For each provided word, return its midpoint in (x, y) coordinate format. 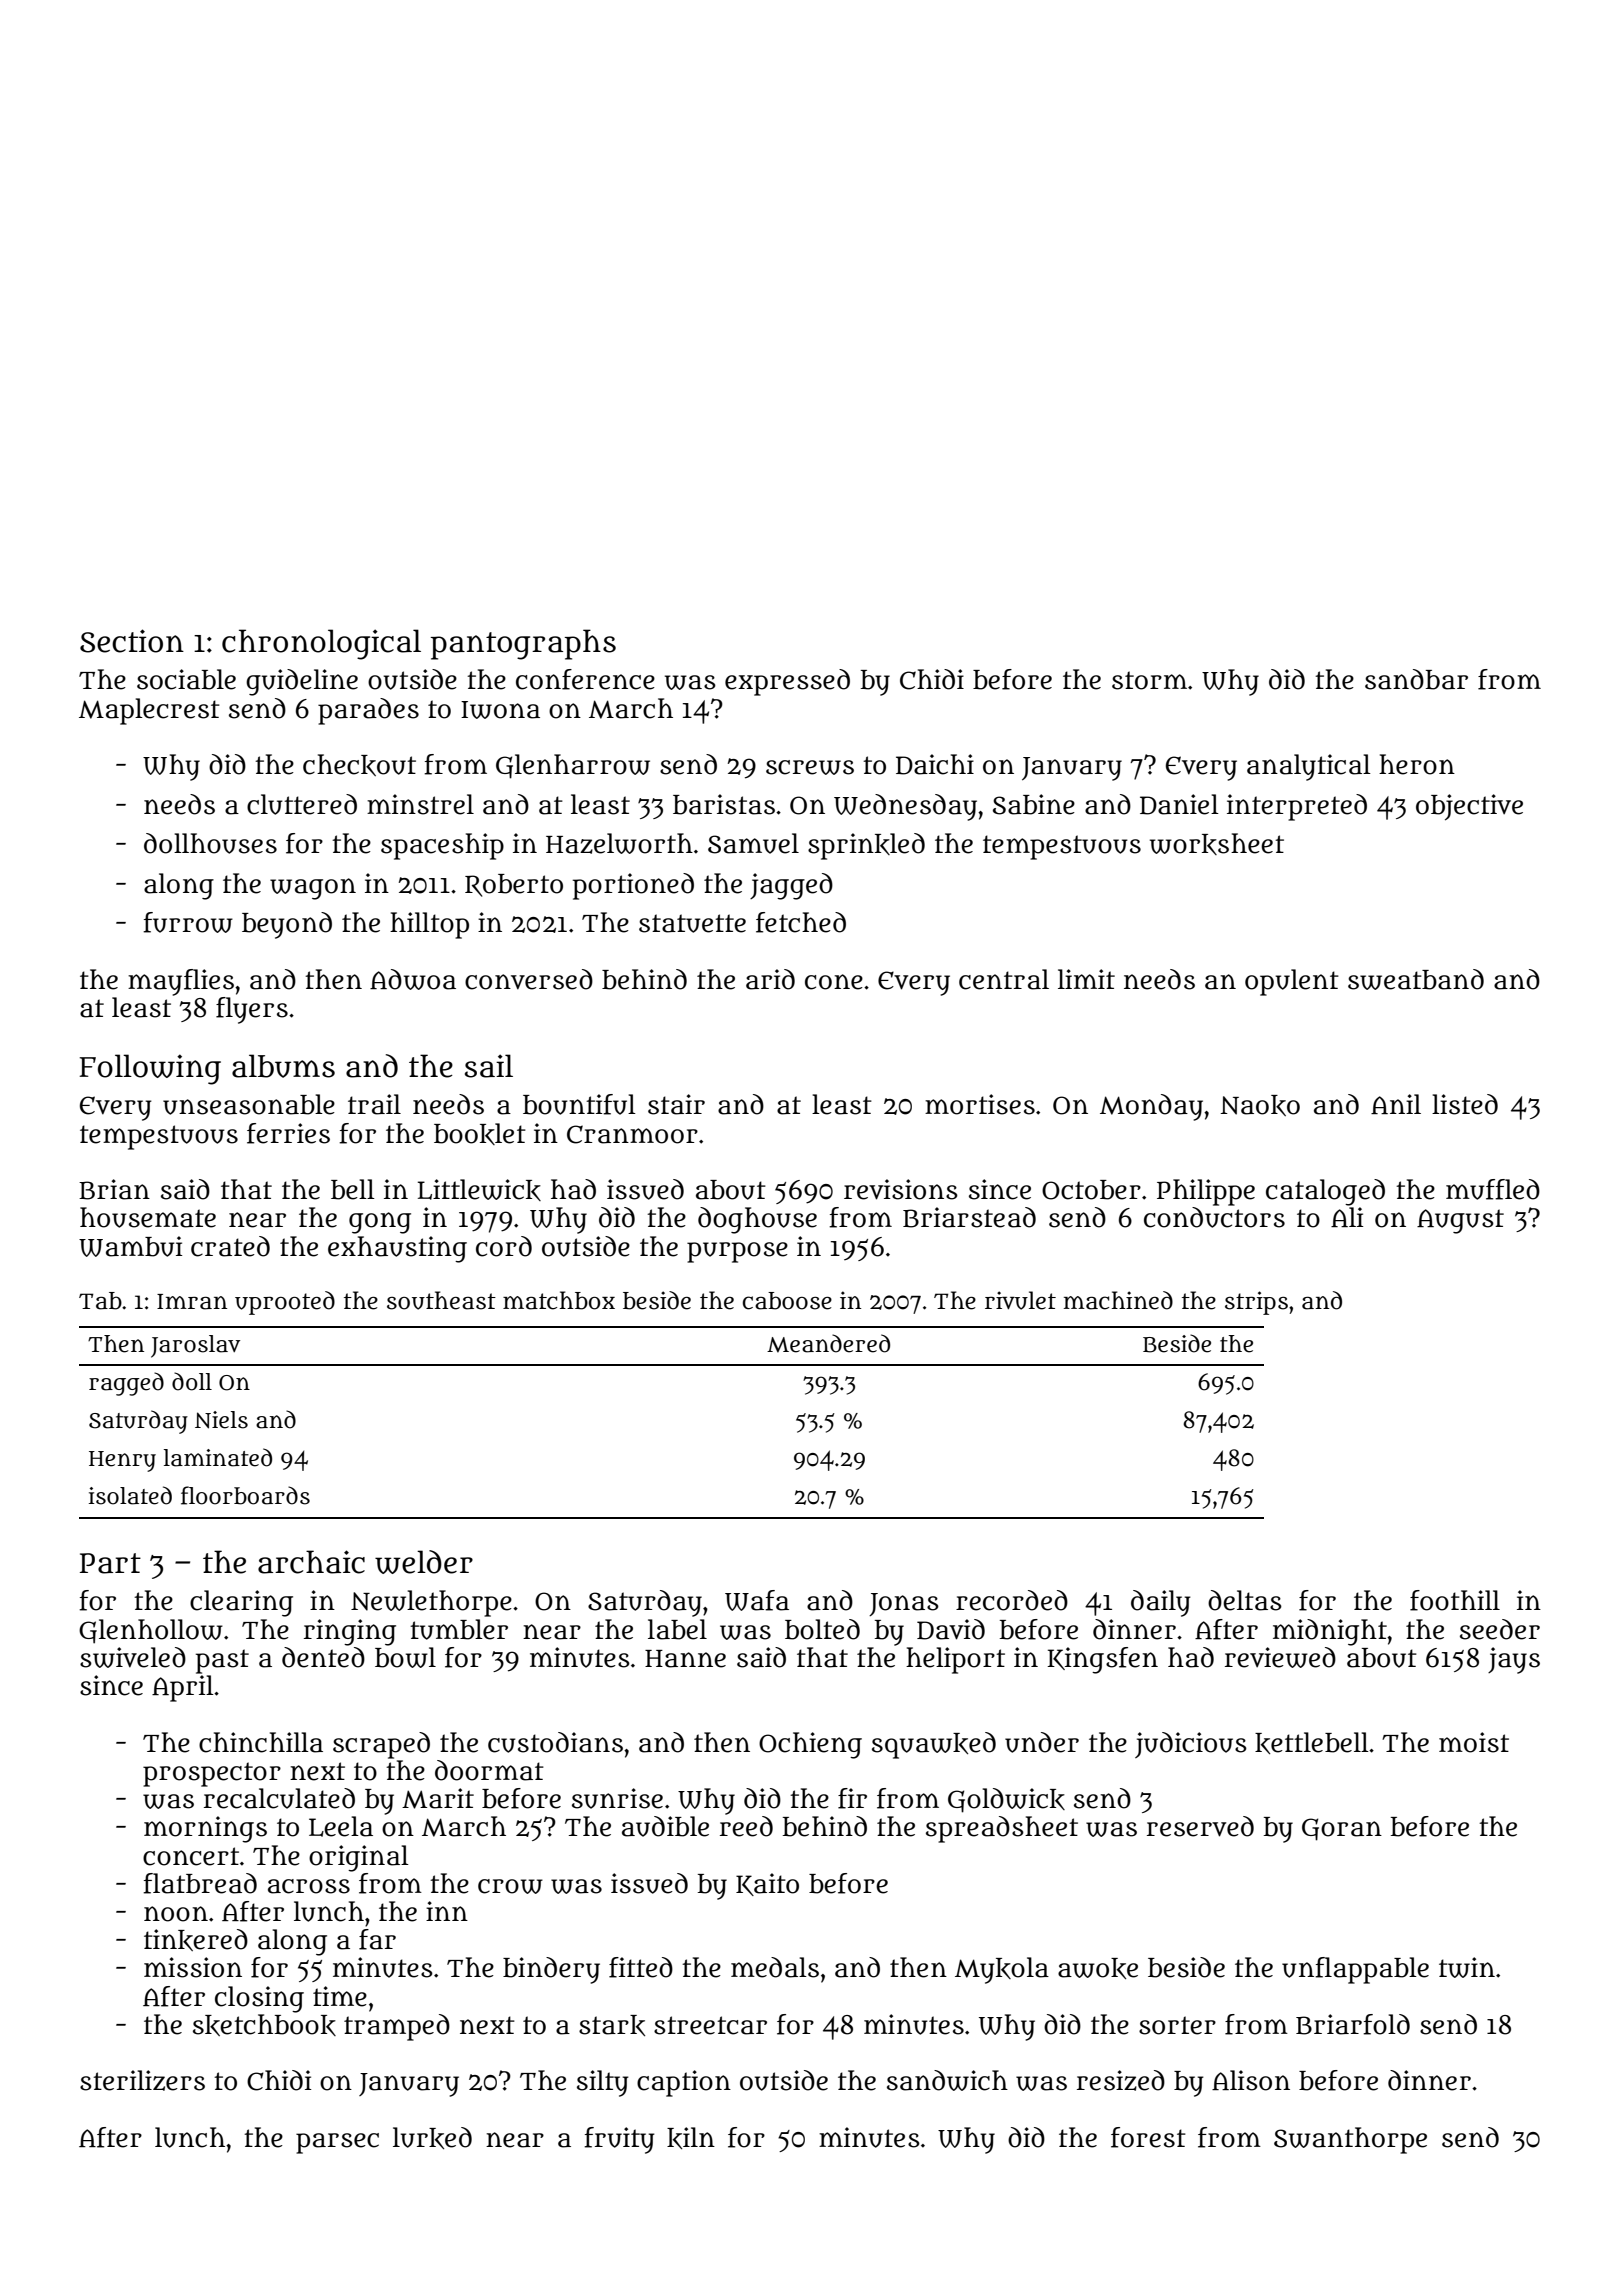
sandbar (1416, 679)
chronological (321, 644)
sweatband (1416, 979)
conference (585, 679)
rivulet (1020, 1300)
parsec (337, 2143)
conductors (1214, 1217)
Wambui (130, 1246)
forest (1148, 2137)
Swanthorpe (1350, 2140)
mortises (980, 1104)
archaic (311, 1562)
